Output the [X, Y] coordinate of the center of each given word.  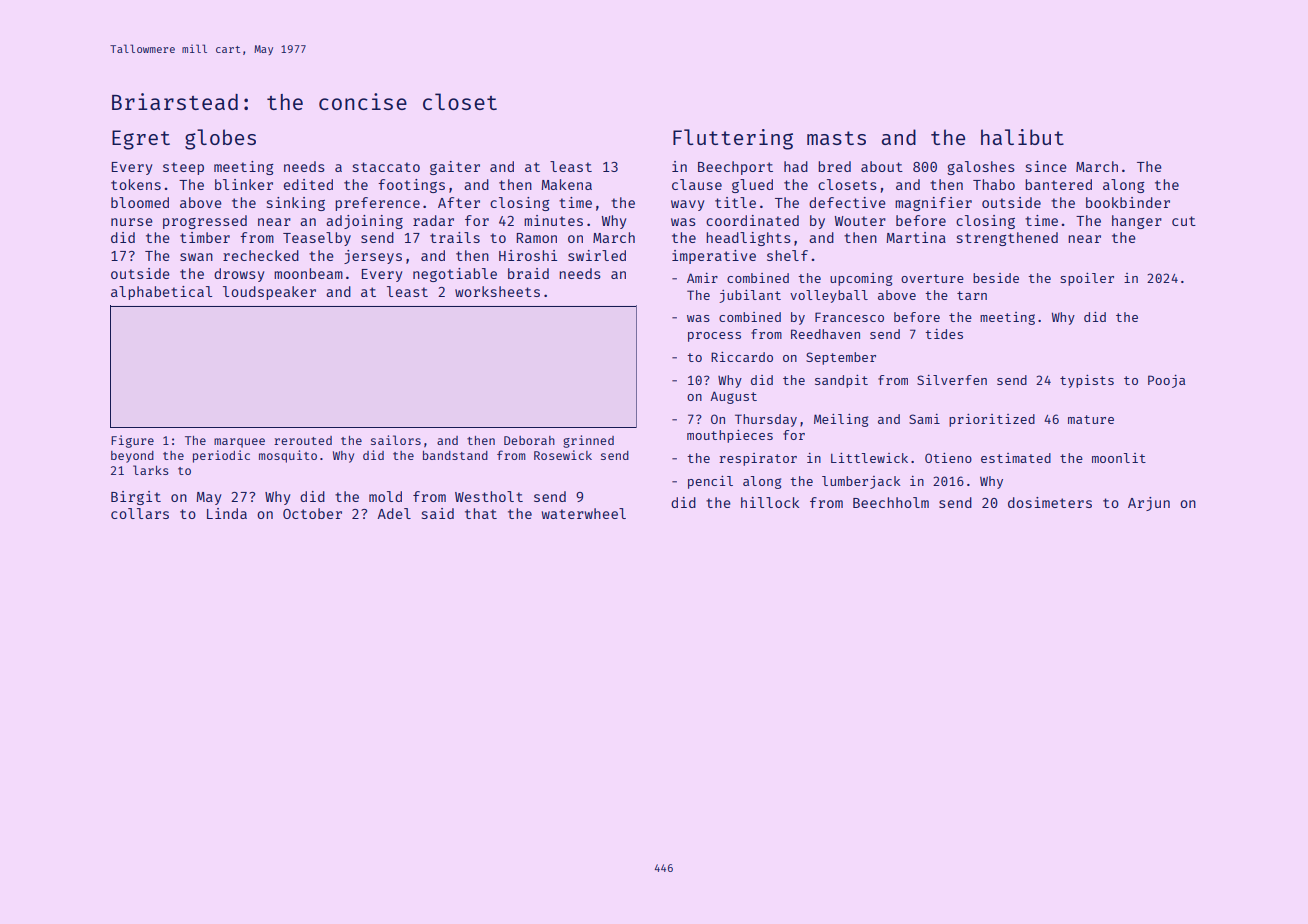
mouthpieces [730, 436]
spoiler [1087, 279]
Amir [702, 278]
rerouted [303, 440]
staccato [386, 167]
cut [1184, 221]
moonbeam [308, 273]
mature [1091, 419]
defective [847, 202]
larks [151, 470]
